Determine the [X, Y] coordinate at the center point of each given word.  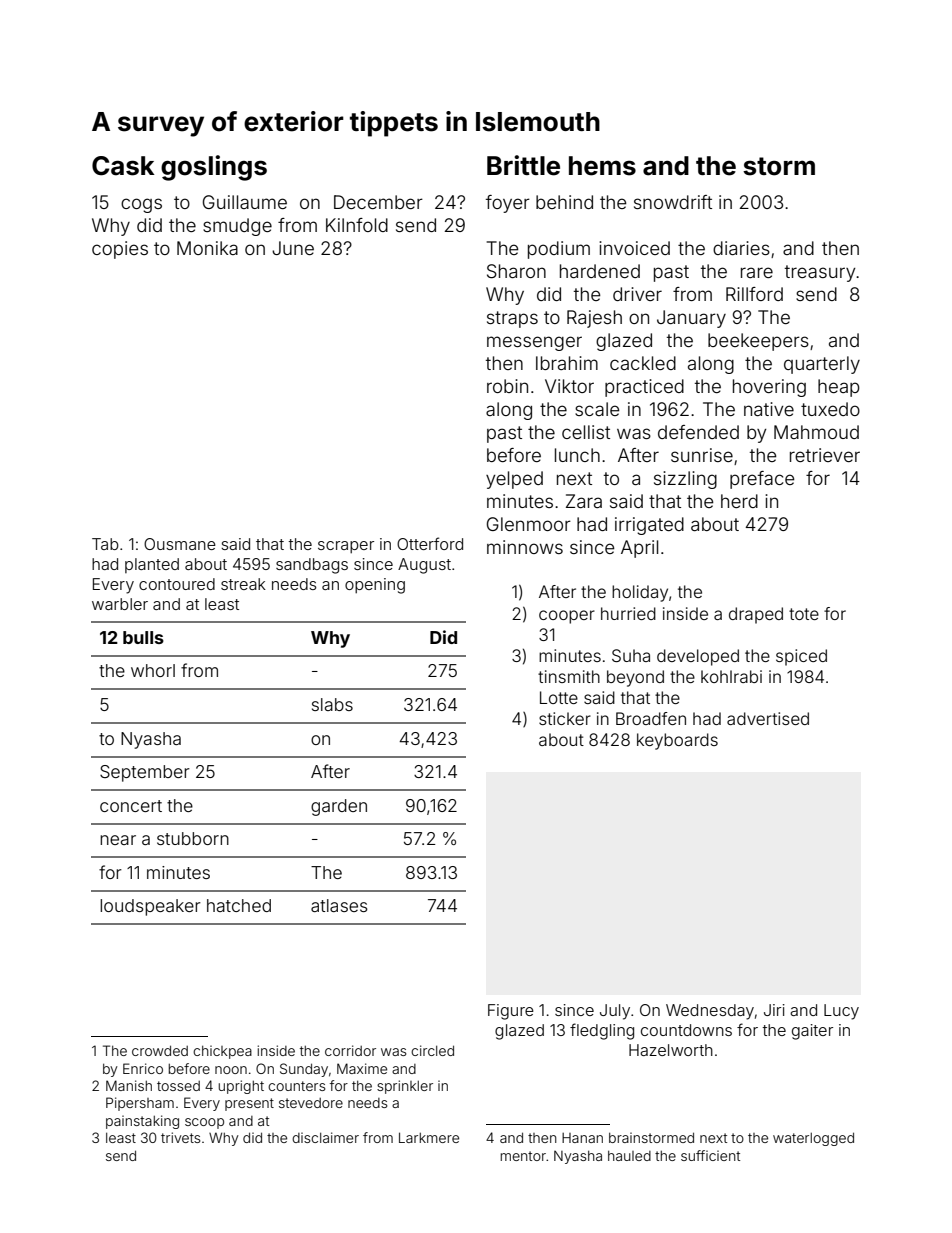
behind [564, 202]
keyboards [677, 741]
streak [243, 584]
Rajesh [594, 319]
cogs [141, 205]
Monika [207, 248]
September [145, 773]
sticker [565, 718]
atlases [339, 905]
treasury [820, 273]
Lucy [841, 1012]
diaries [741, 248]
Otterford [430, 543]
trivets [180, 1137]
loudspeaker [150, 907]
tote [804, 614]
